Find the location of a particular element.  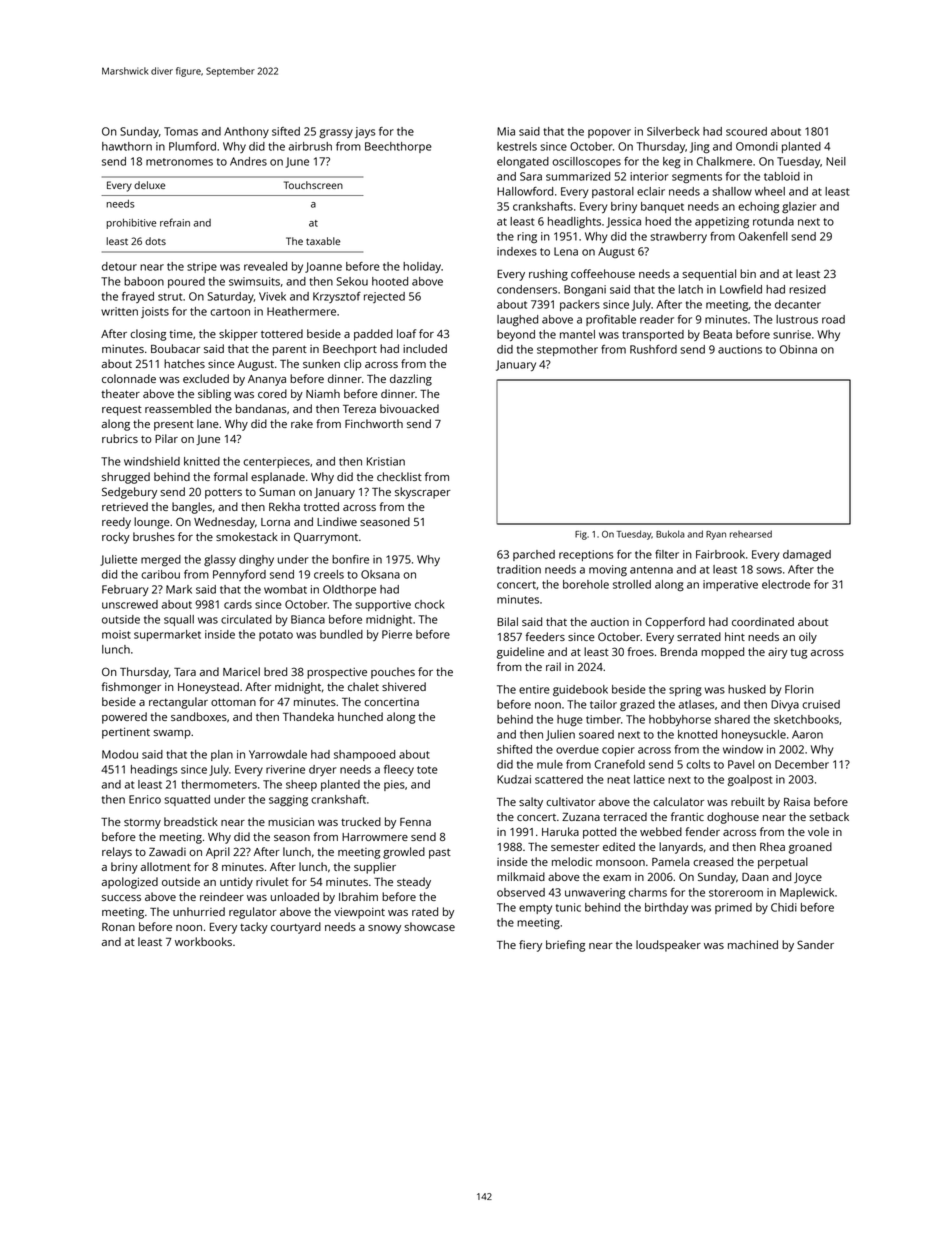

Mia is located at coordinates (506, 131).
